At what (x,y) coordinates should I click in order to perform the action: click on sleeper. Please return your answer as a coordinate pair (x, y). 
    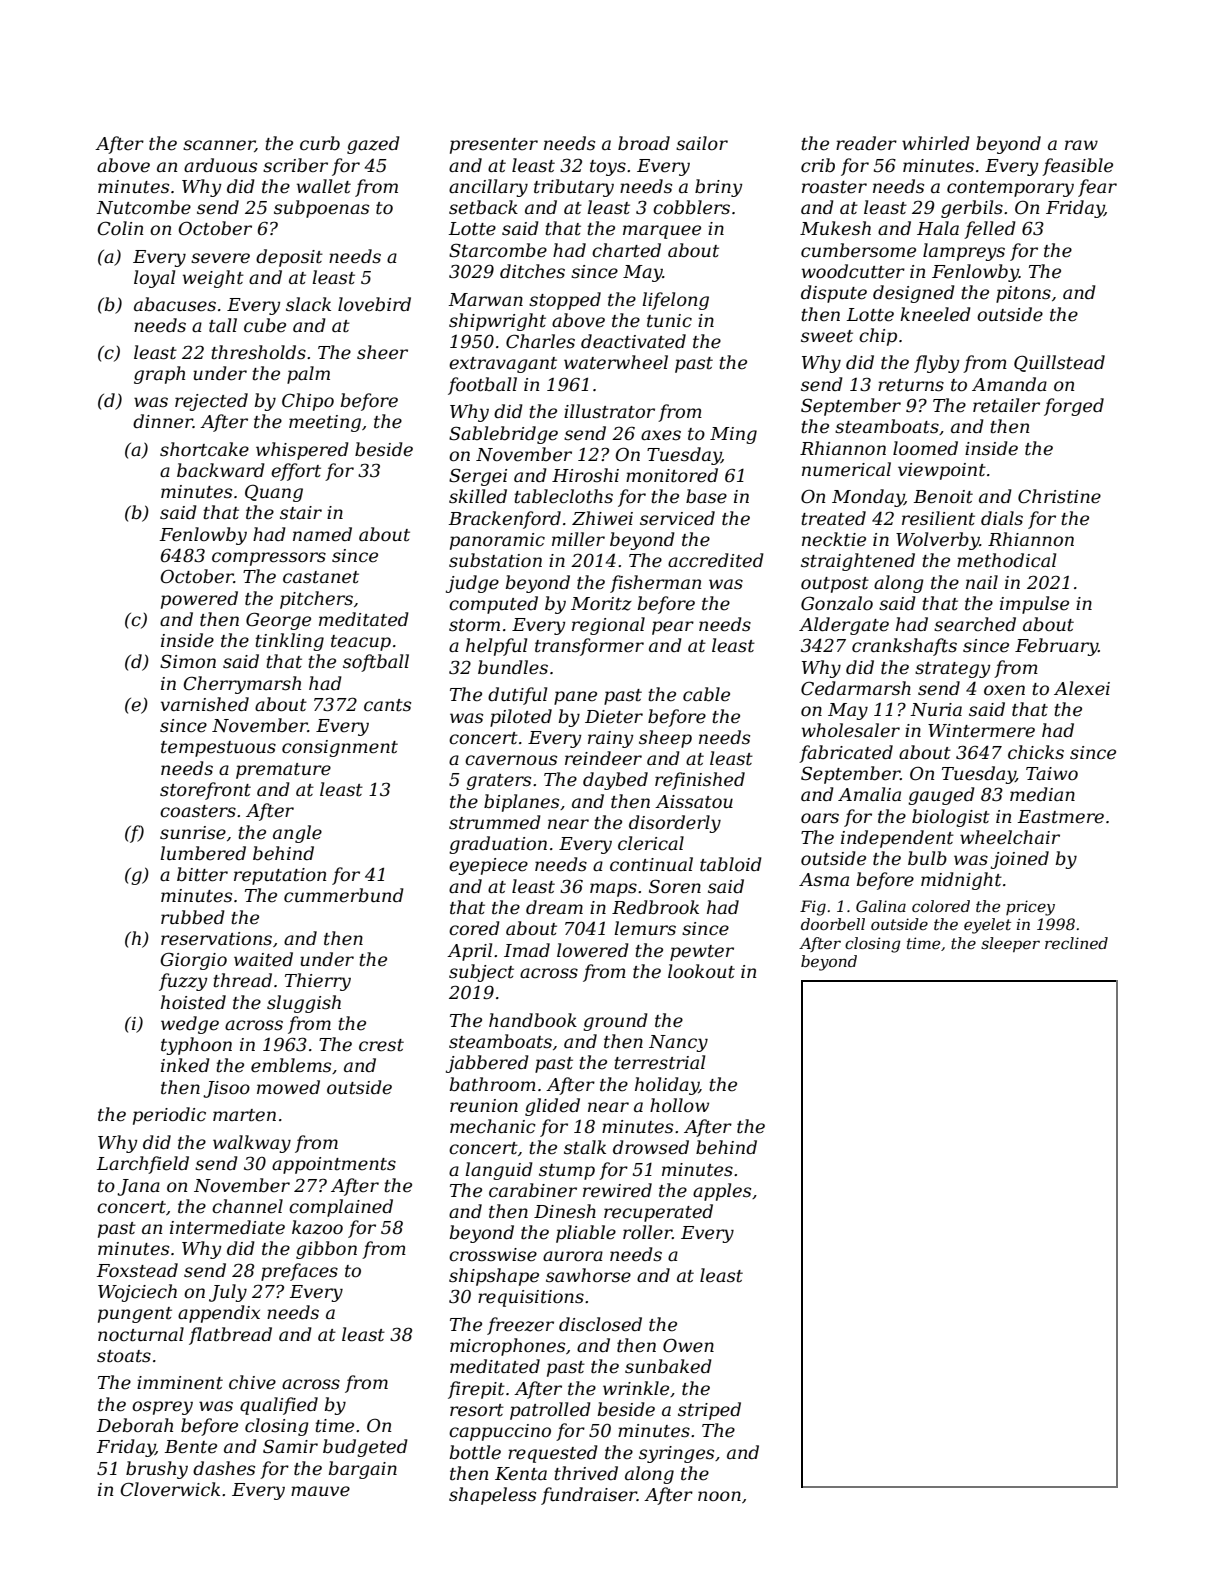
    Looking at the image, I should click on (1010, 944).
